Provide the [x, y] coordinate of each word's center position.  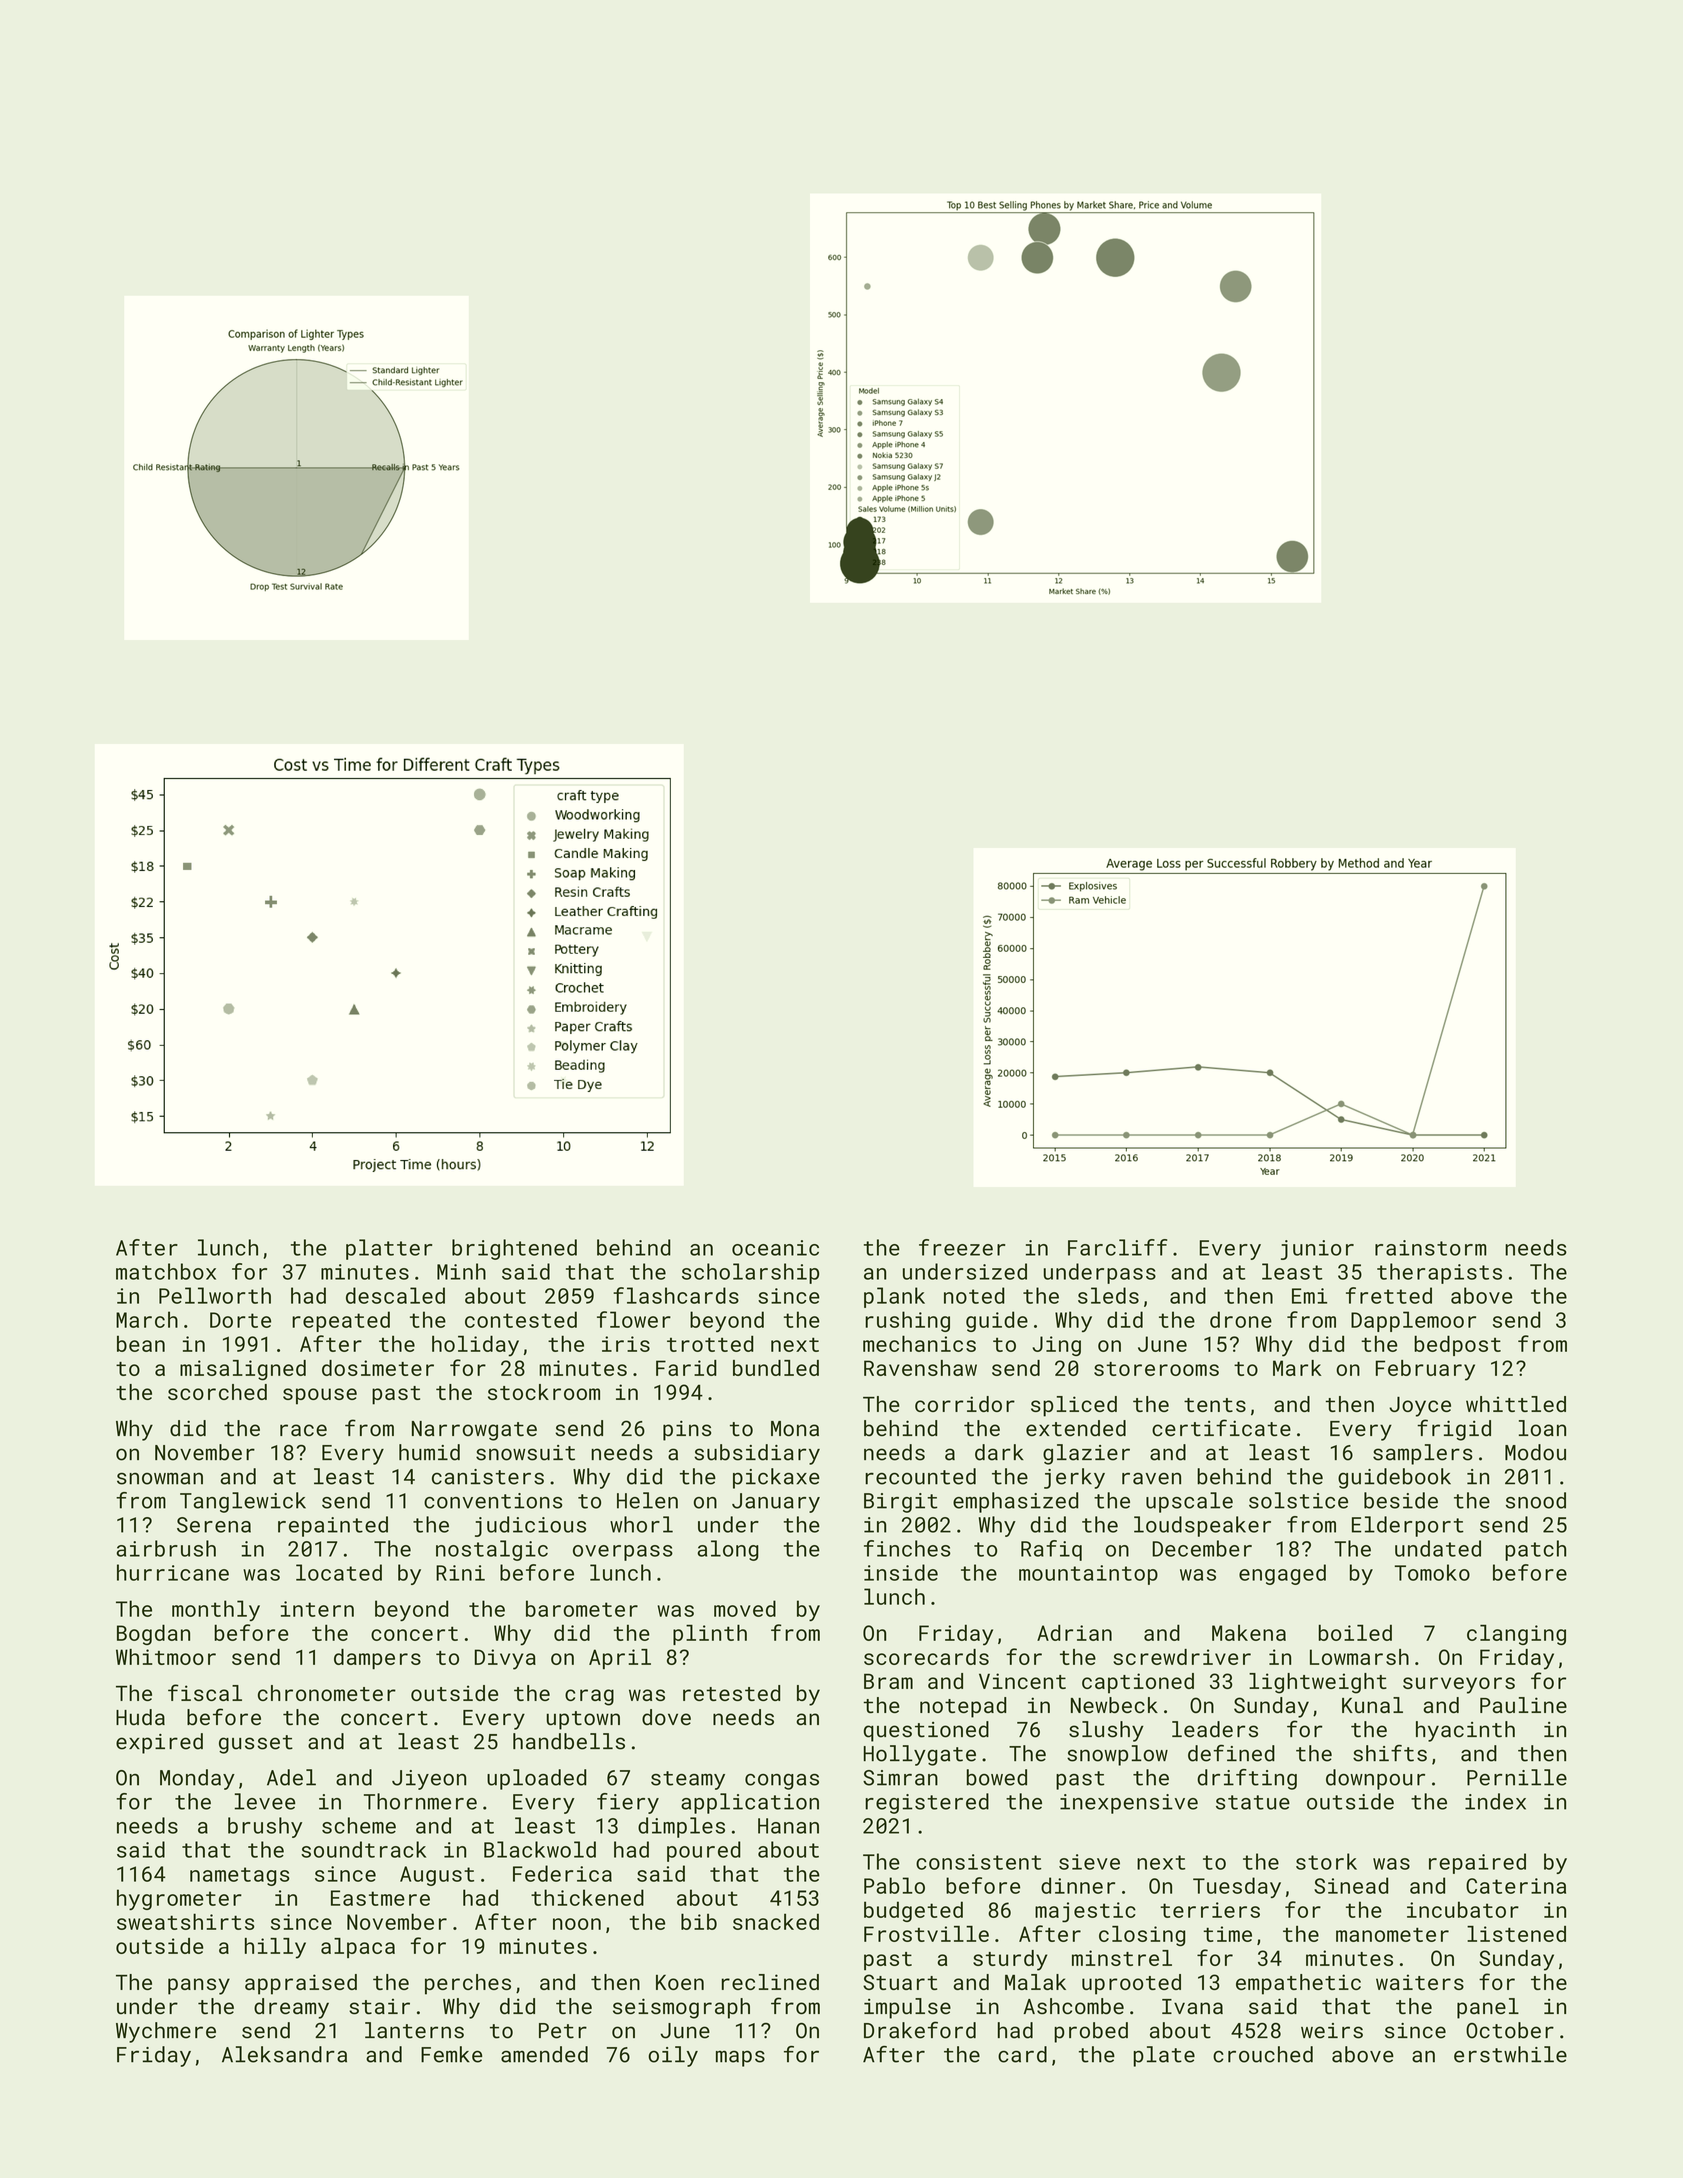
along [728, 1550]
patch [1535, 1550]
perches [468, 1984]
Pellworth [215, 1295]
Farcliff [1117, 1247]
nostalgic [492, 1550]
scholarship [750, 1273]
